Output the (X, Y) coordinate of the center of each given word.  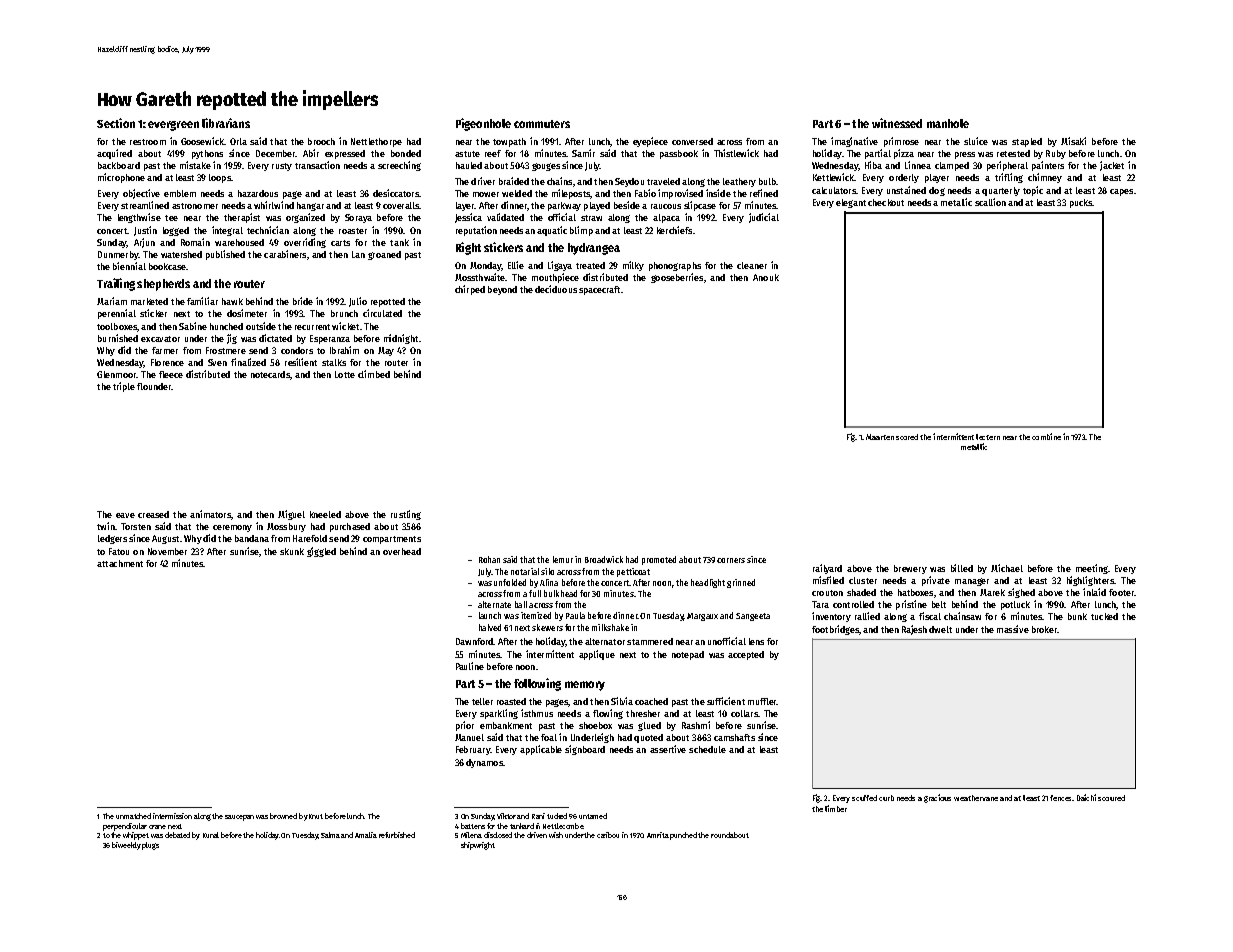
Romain (195, 242)
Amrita (658, 835)
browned (283, 816)
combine (1046, 436)
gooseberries (677, 278)
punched (683, 836)
